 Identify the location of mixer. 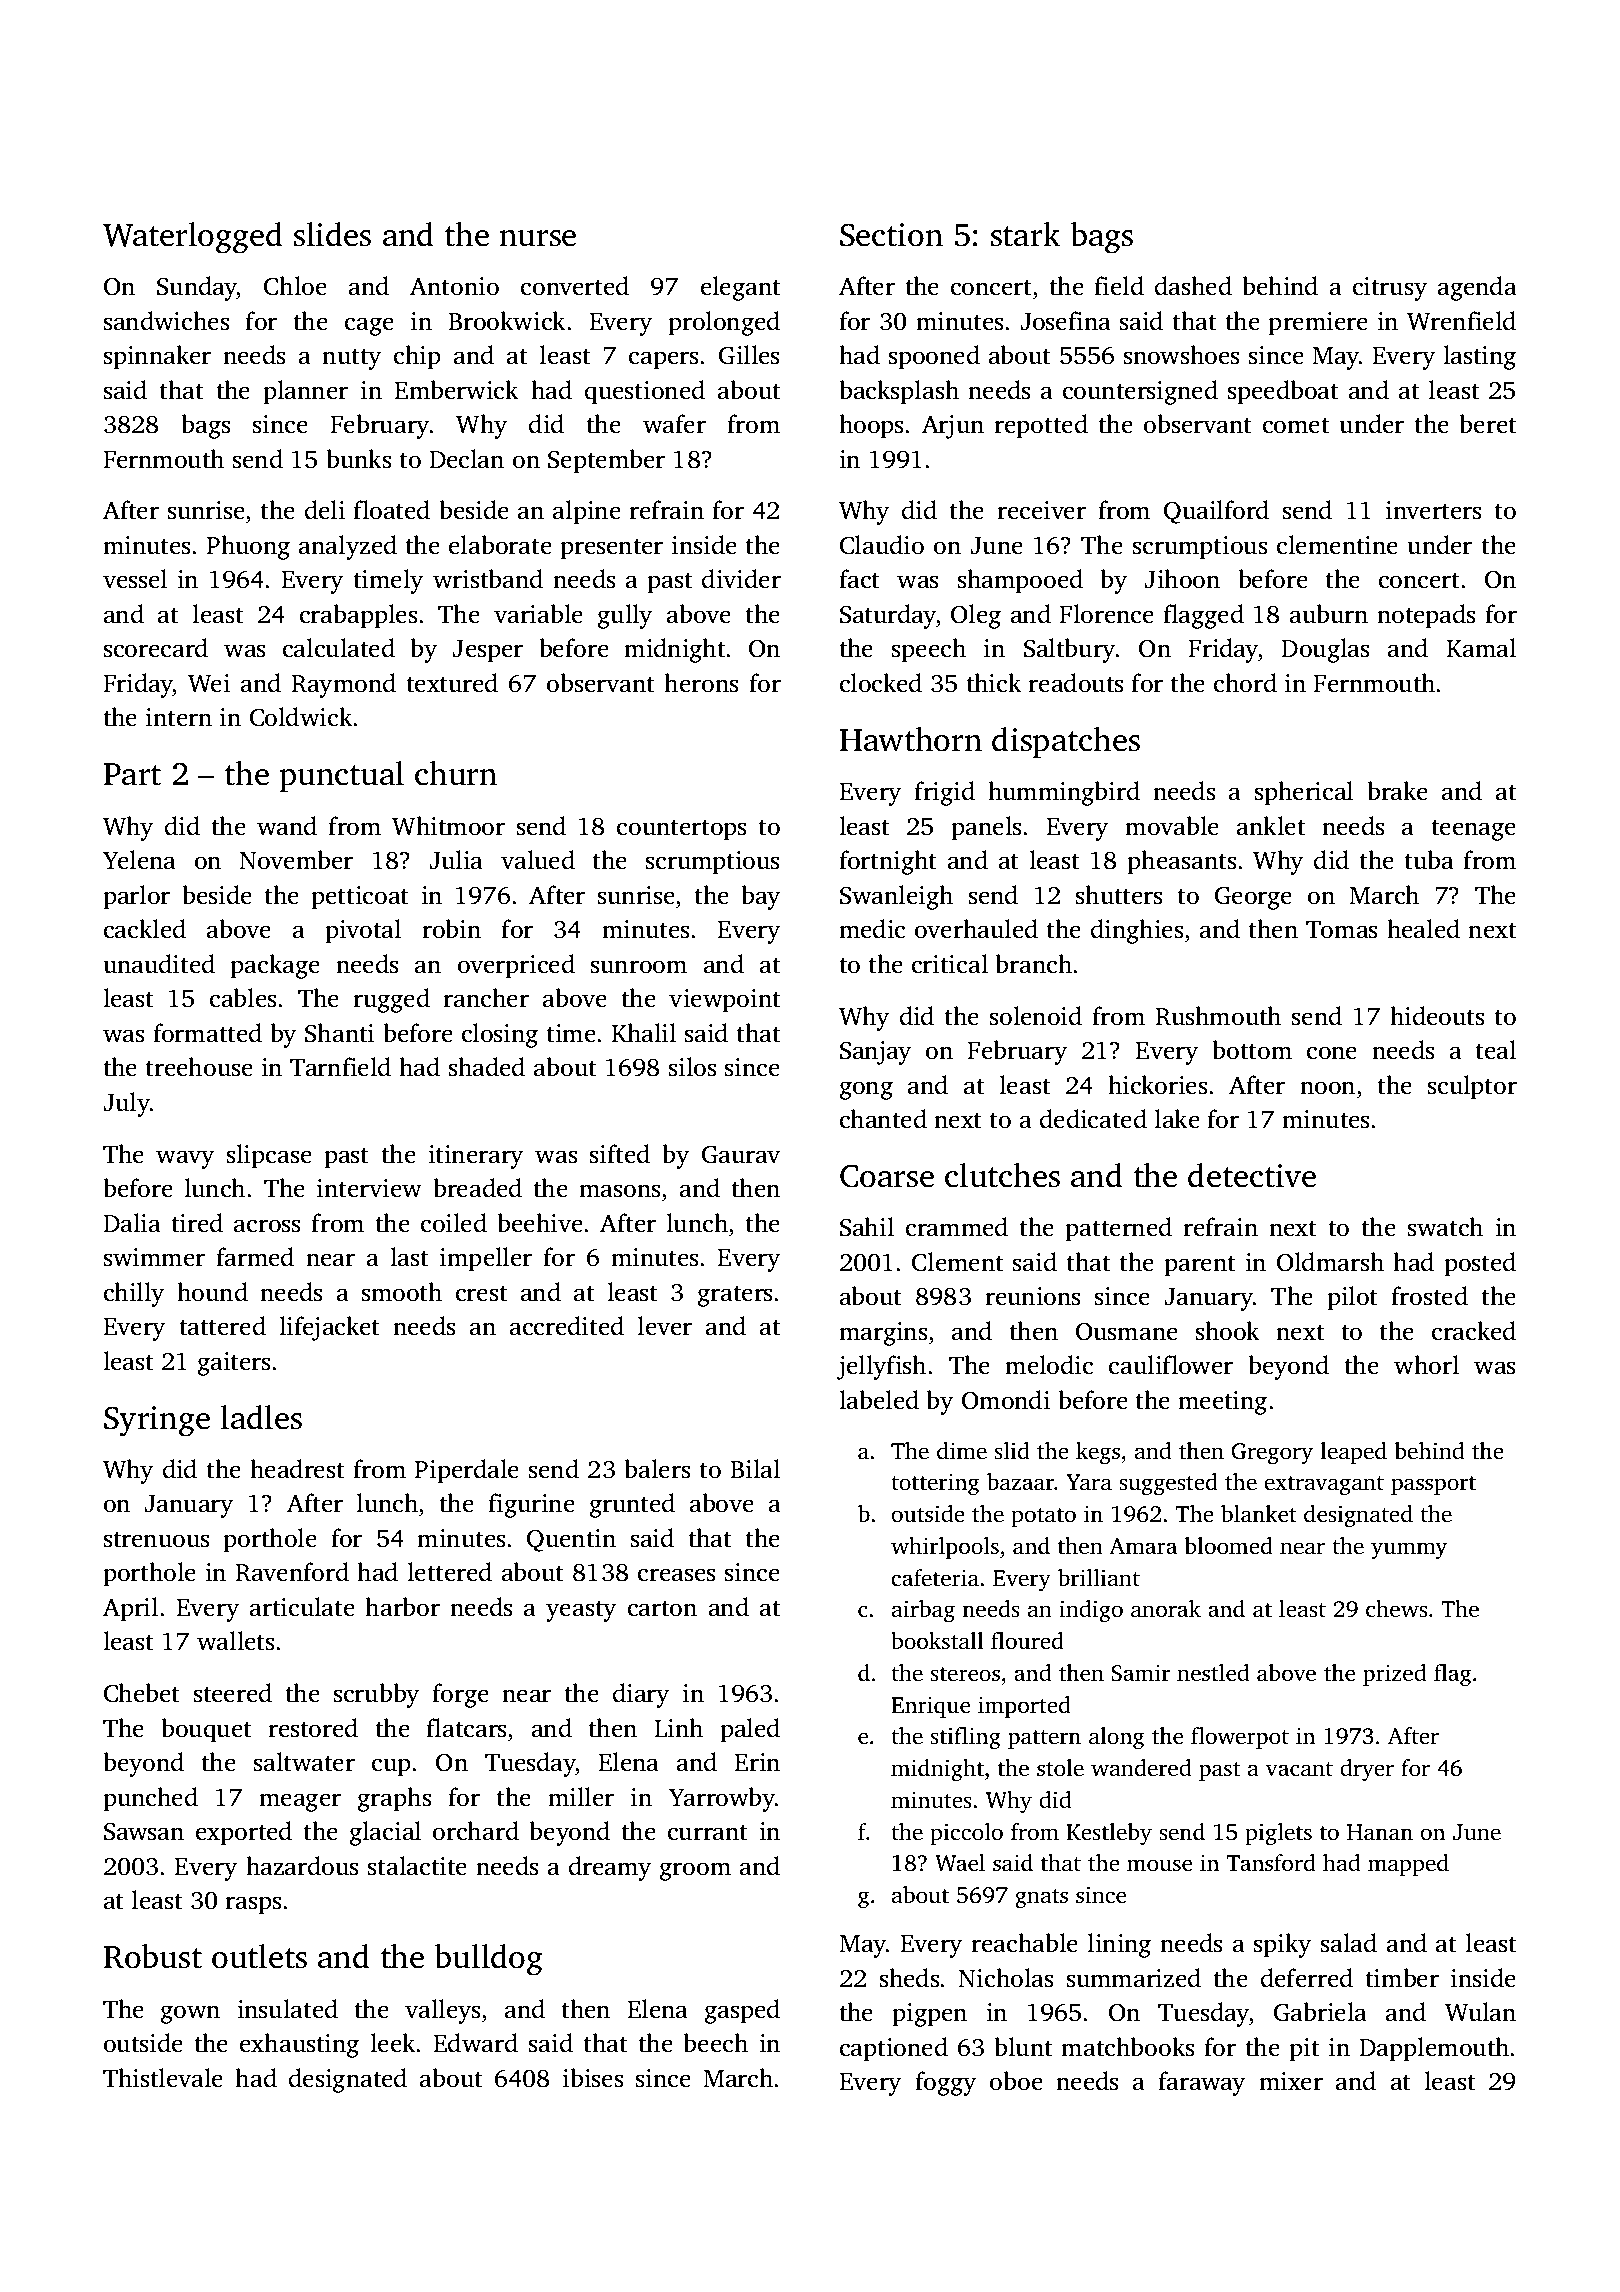
(1291, 2081).
